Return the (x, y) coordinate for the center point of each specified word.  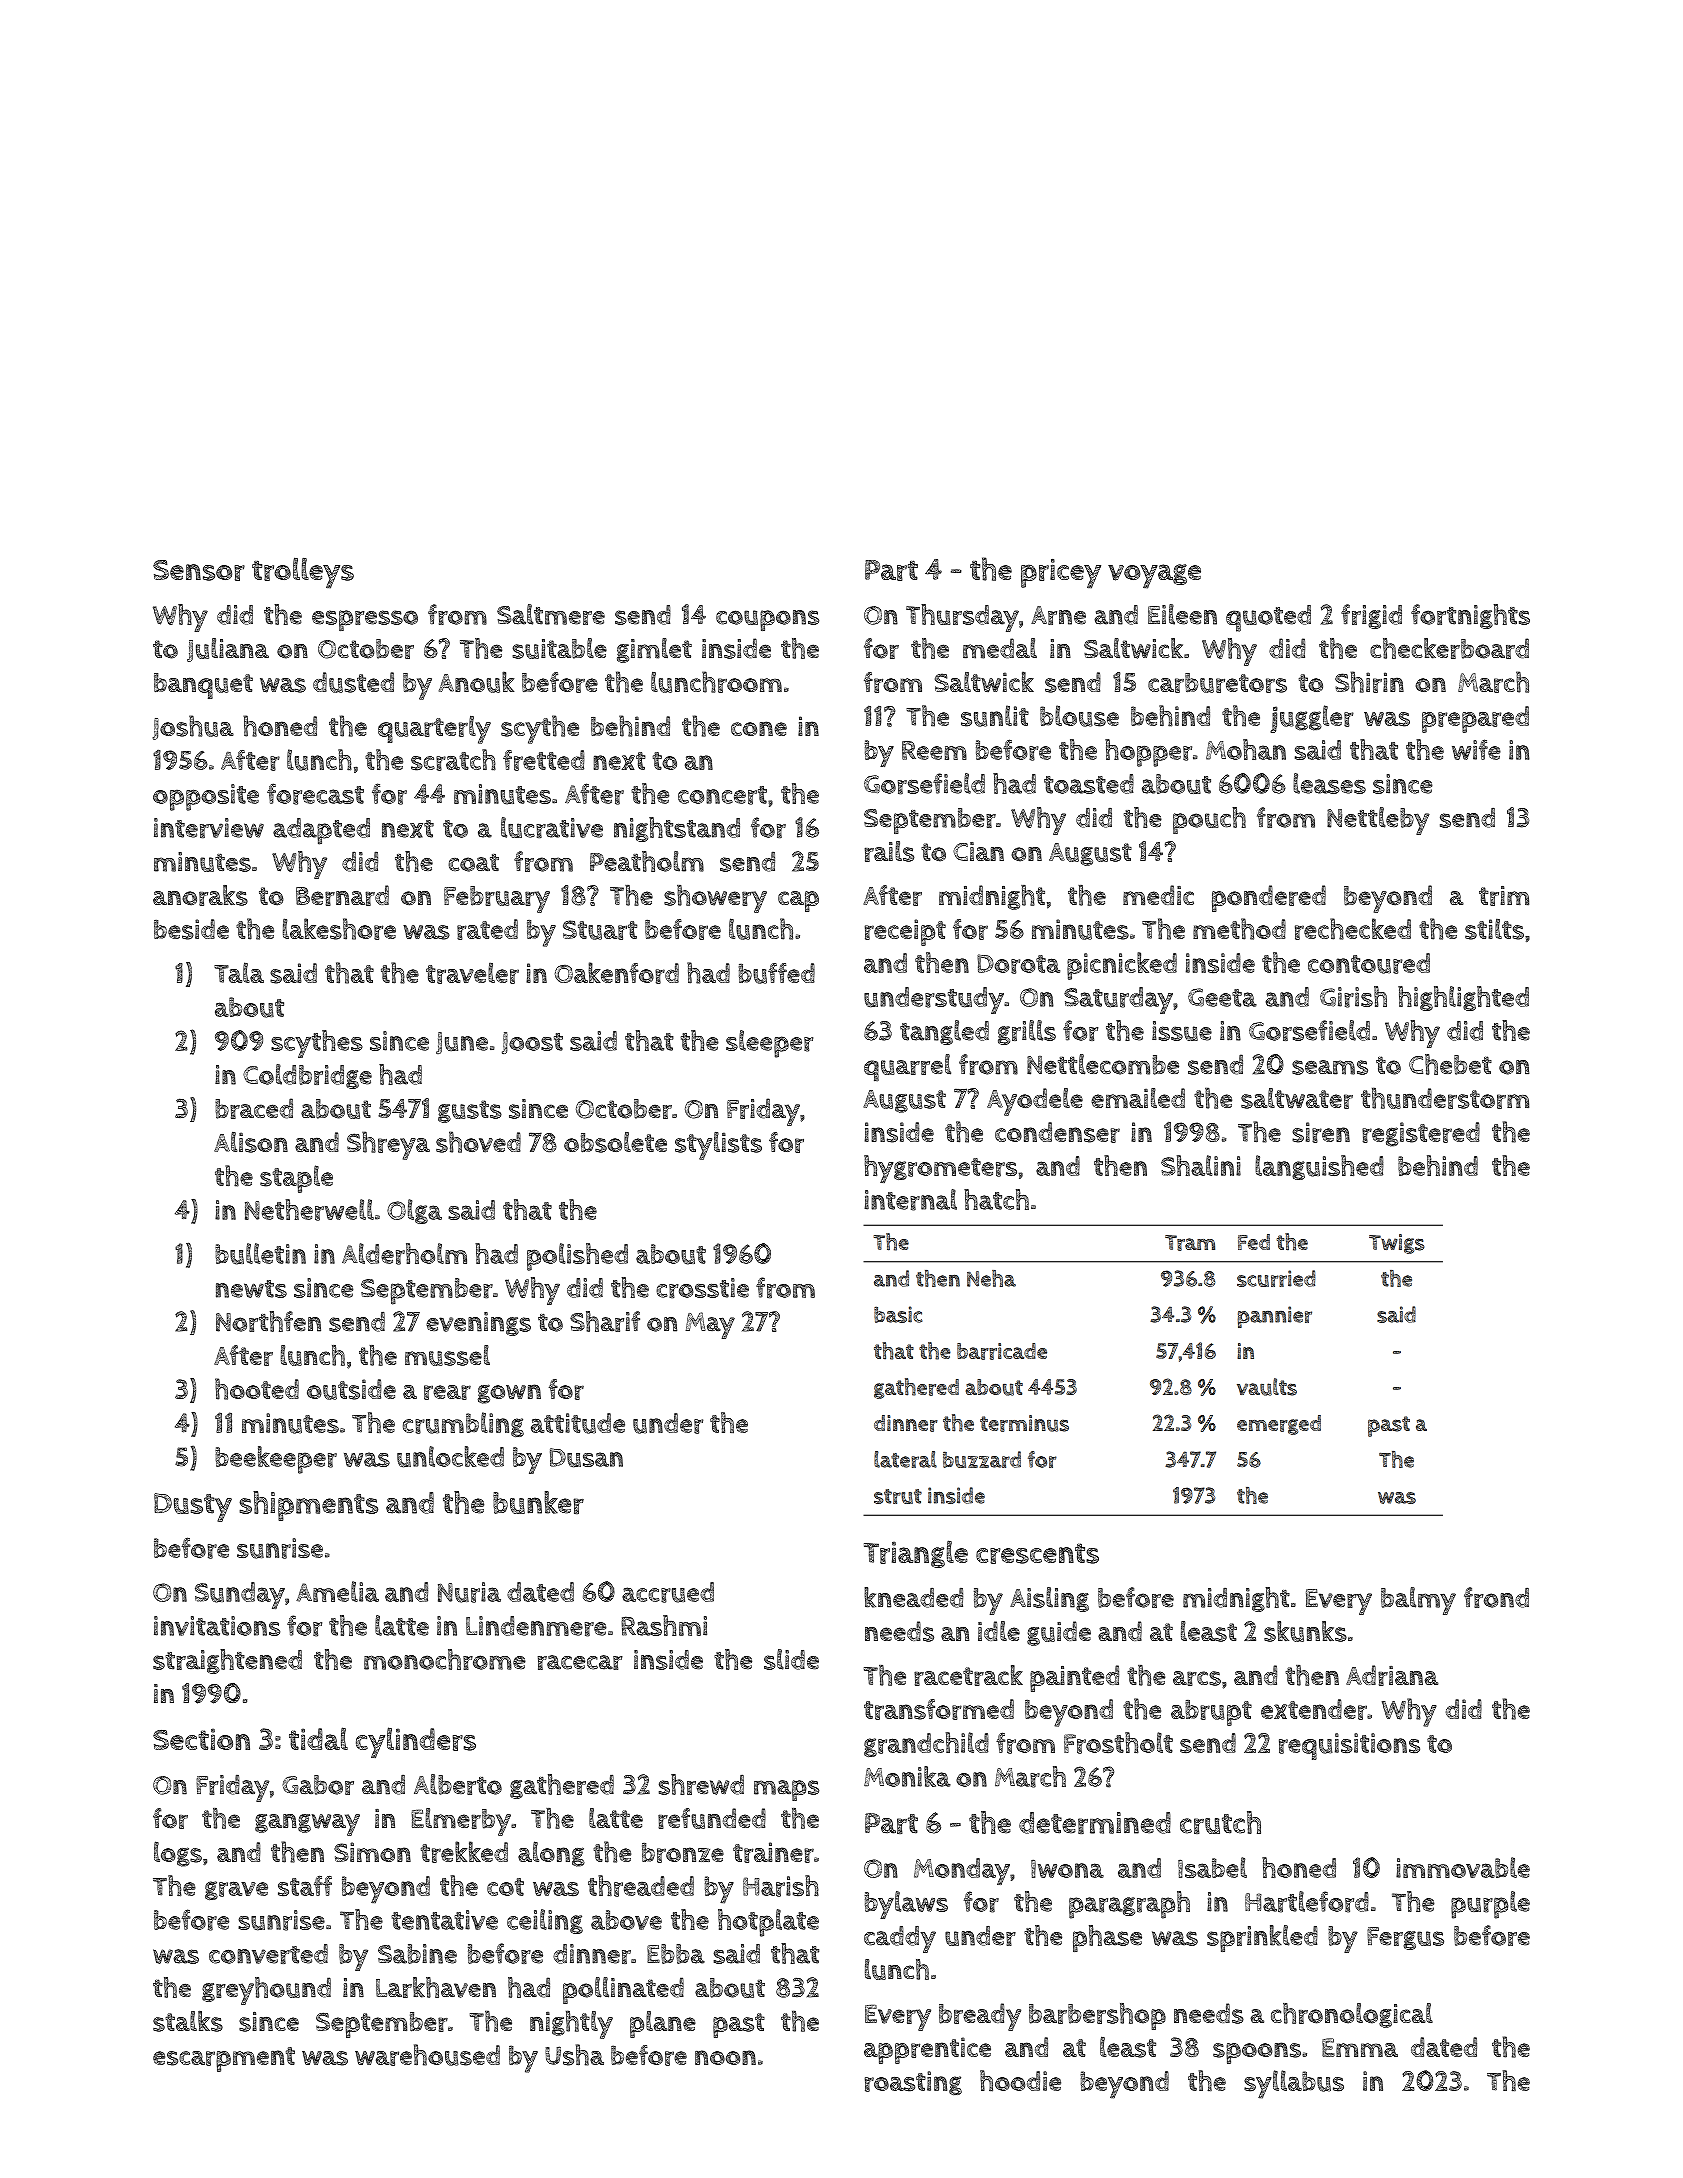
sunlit (995, 716)
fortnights (1470, 616)
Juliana (228, 650)
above (626, 1920)
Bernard (342, 895)
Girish (1353, 997)
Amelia (337, 1591)
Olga (414, 1211)
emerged (1279, 1425)
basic (898, 1314)
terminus (1024, 1423)
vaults (1267, 1387)
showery (715, 899)
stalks (188, 2021)
